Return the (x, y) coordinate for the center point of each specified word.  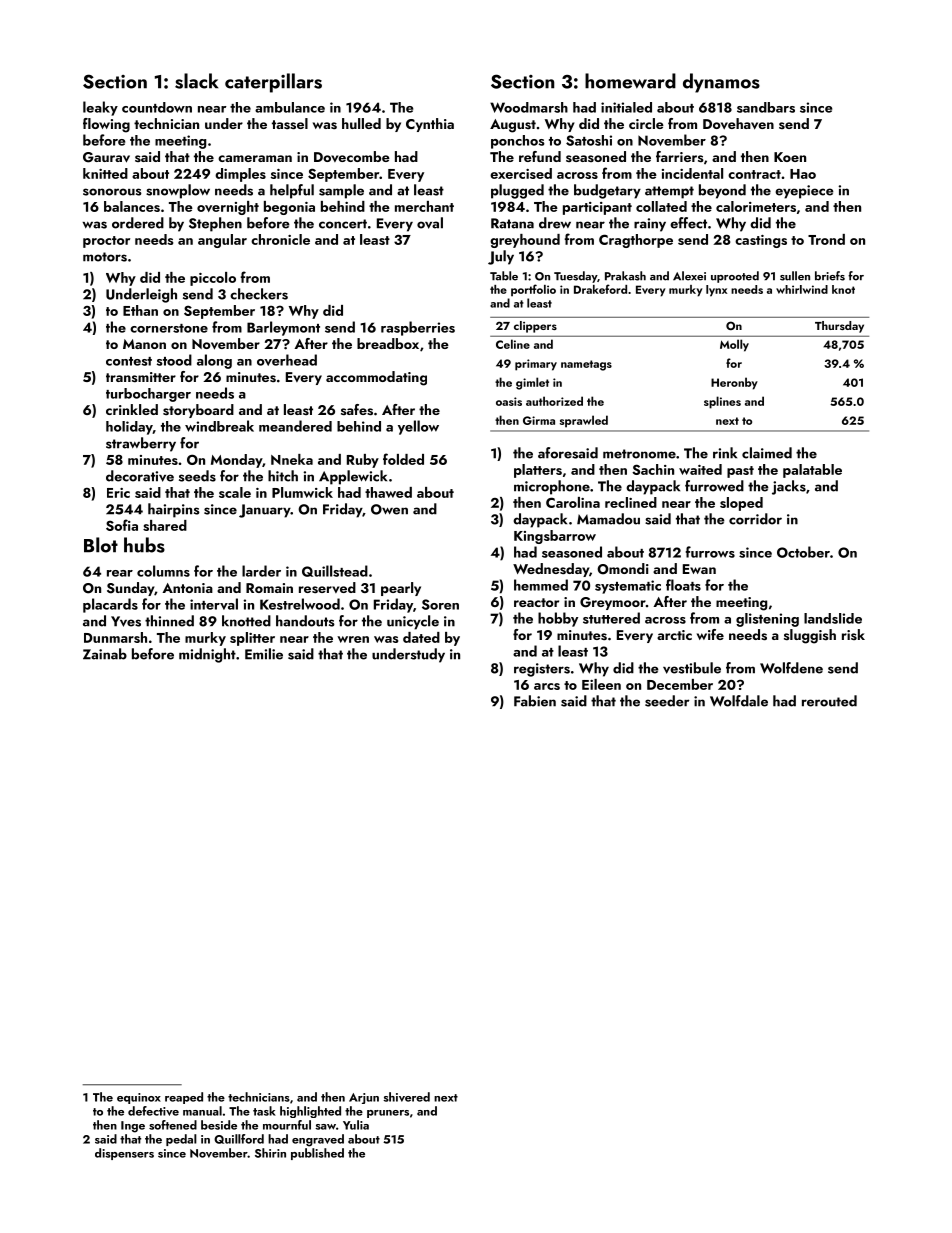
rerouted (829, 701)
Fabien (535, 701)
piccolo (213, 279)
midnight (207, 655)
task (264, 1111)
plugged (517, 191)
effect (688, 223)
